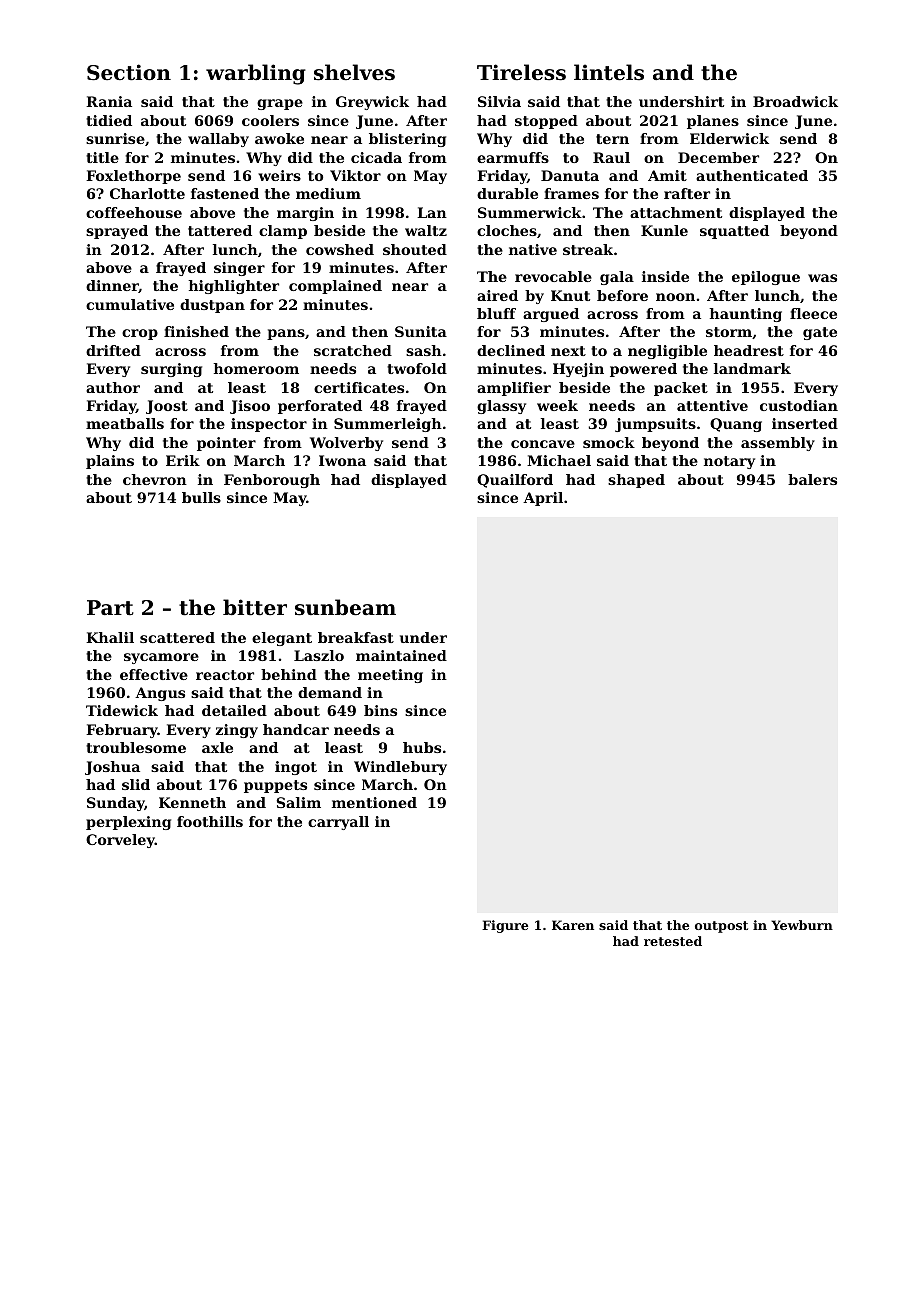 Image resolution: width=924 pixels, height=1308 pixels. I want to click on Angus, so click(160, 694).
